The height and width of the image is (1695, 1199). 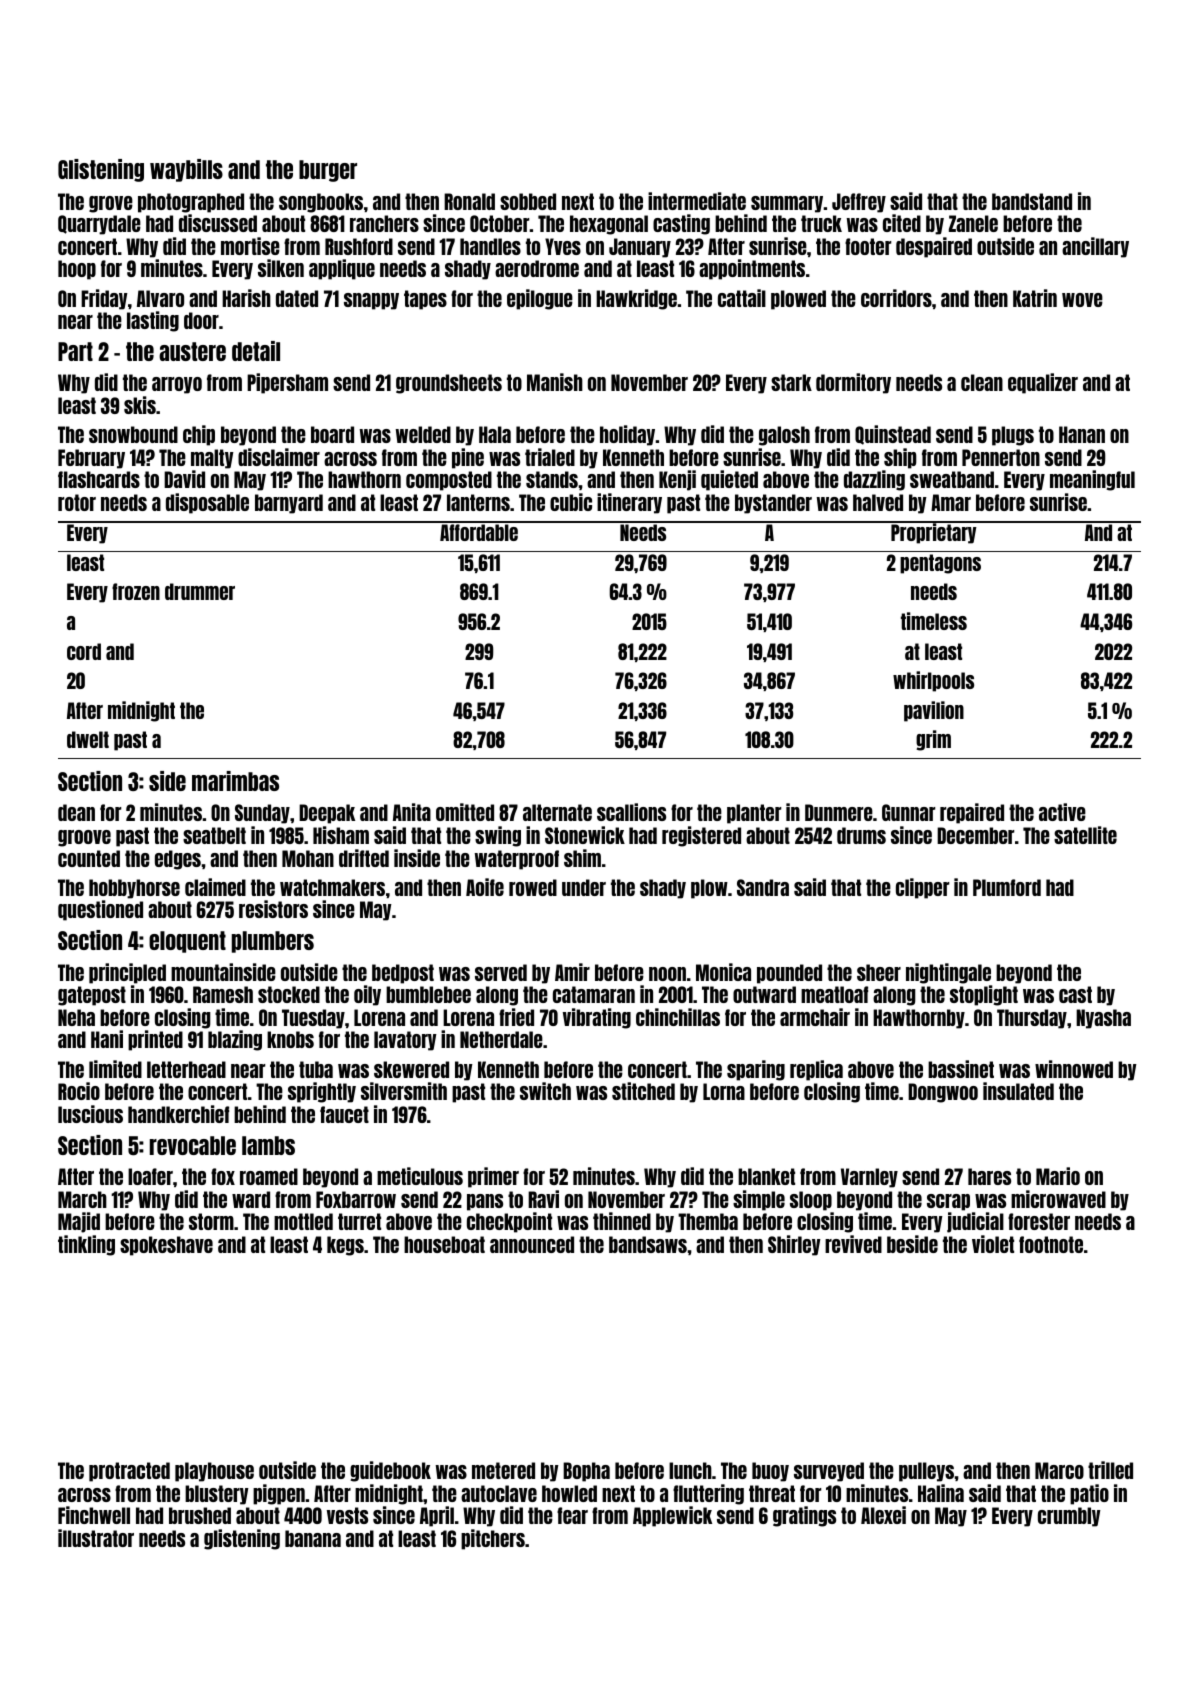 What do you see at coordinates (859, 203) in the image?
I see `Jeffrey` at bounding box center [859, 203].
